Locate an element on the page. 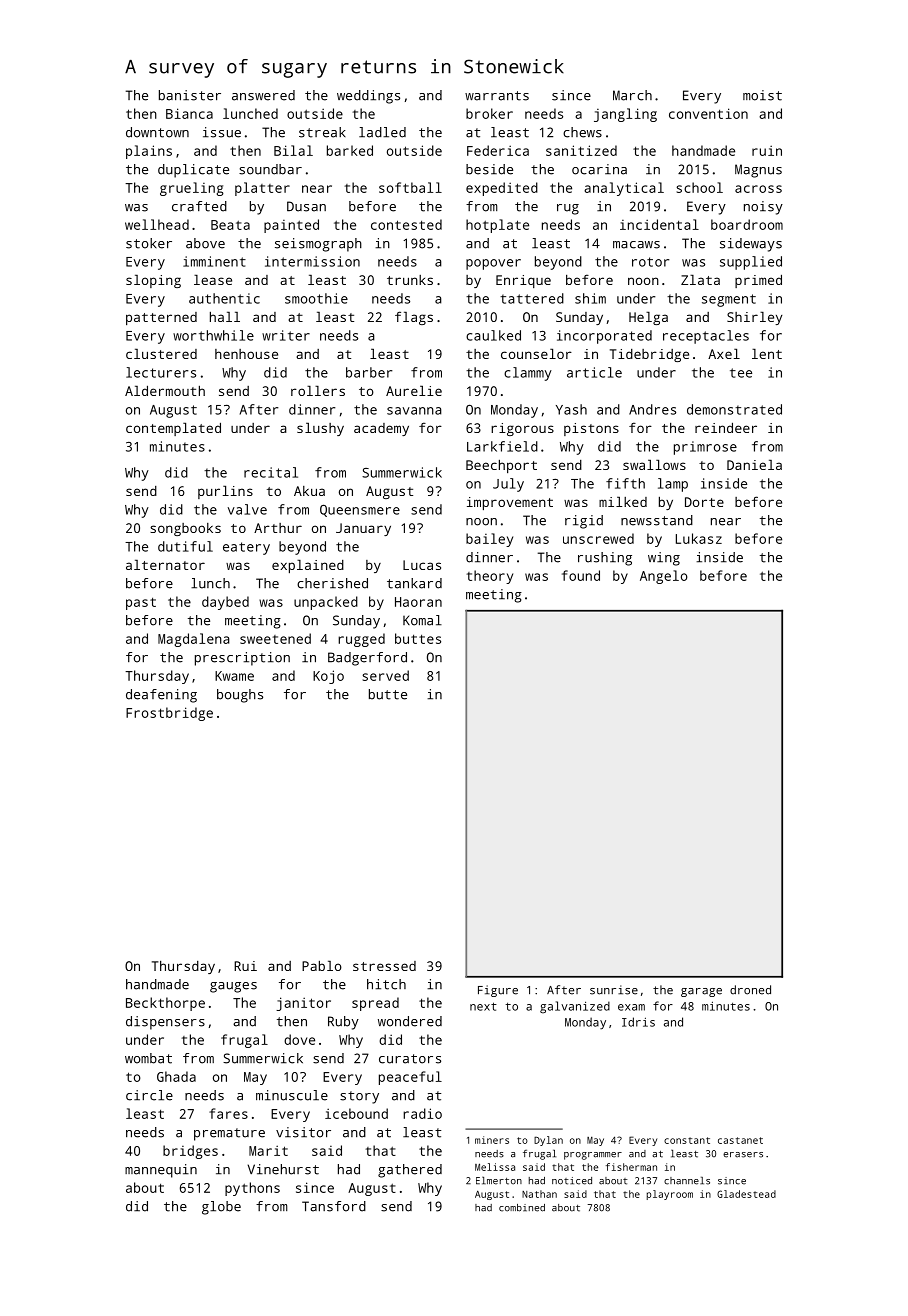  moist is located at coordinates (762, 95).
